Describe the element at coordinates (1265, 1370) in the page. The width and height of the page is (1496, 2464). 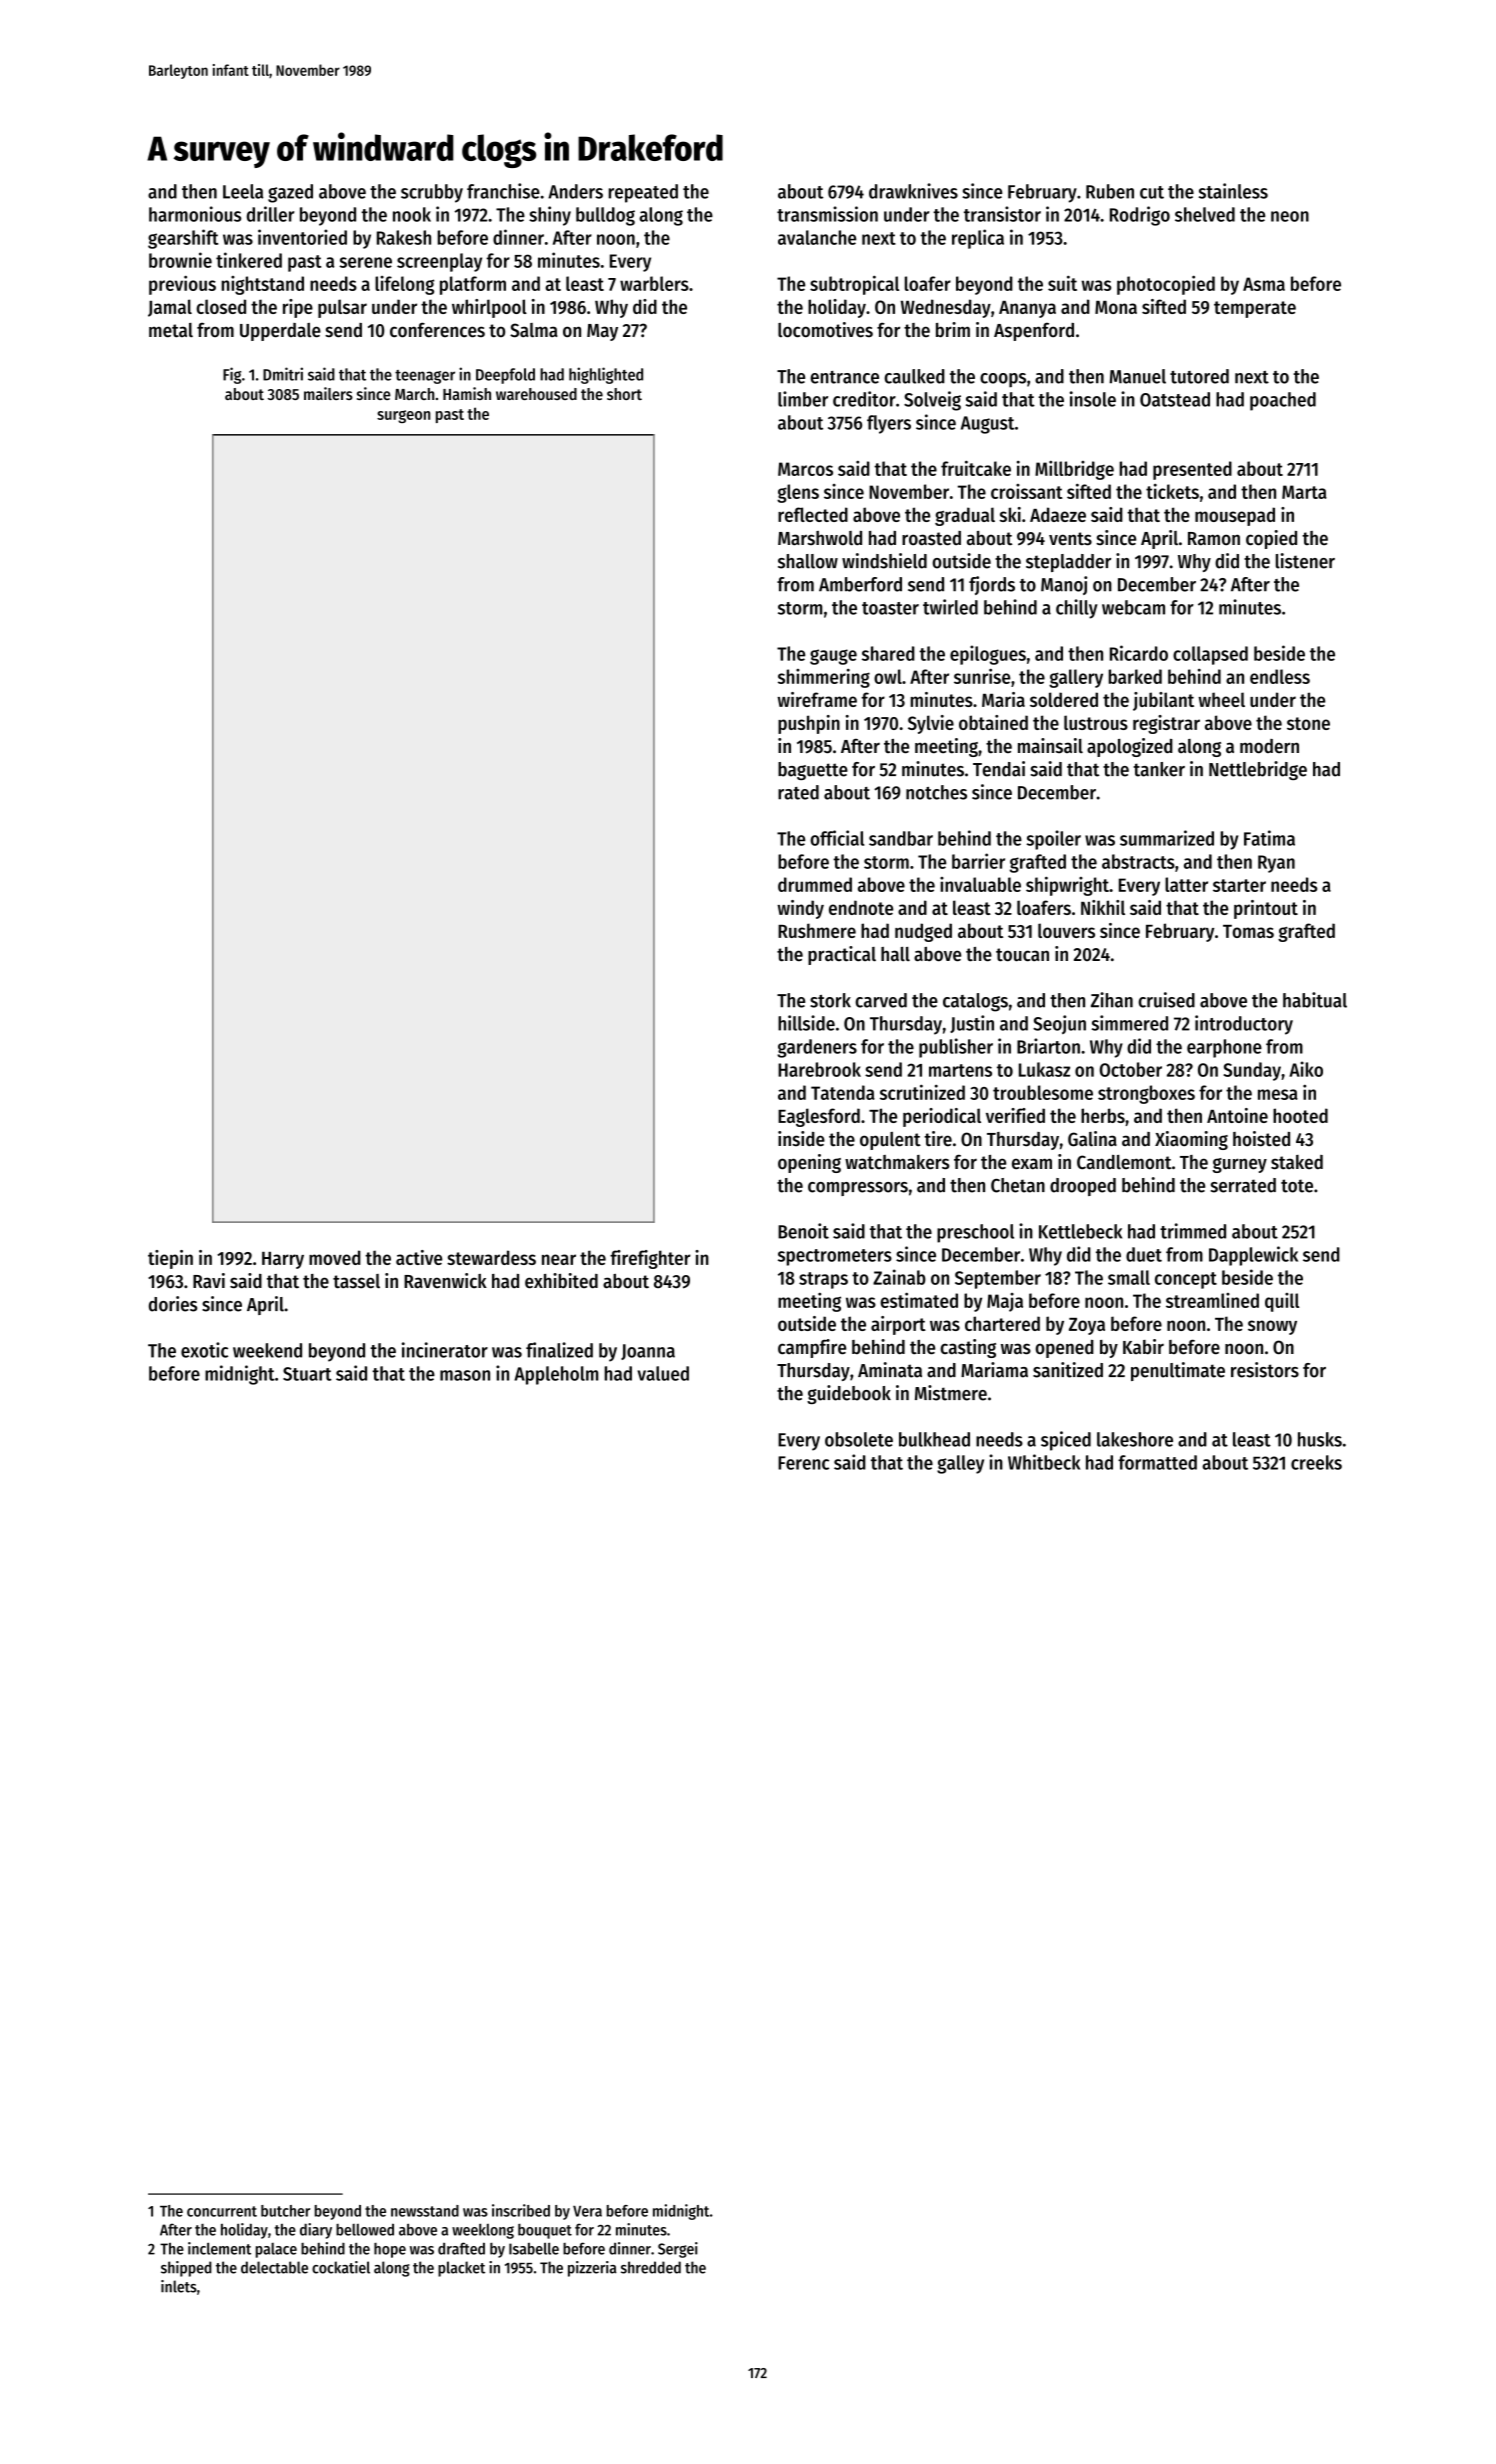
I see `resistors` at that location.
